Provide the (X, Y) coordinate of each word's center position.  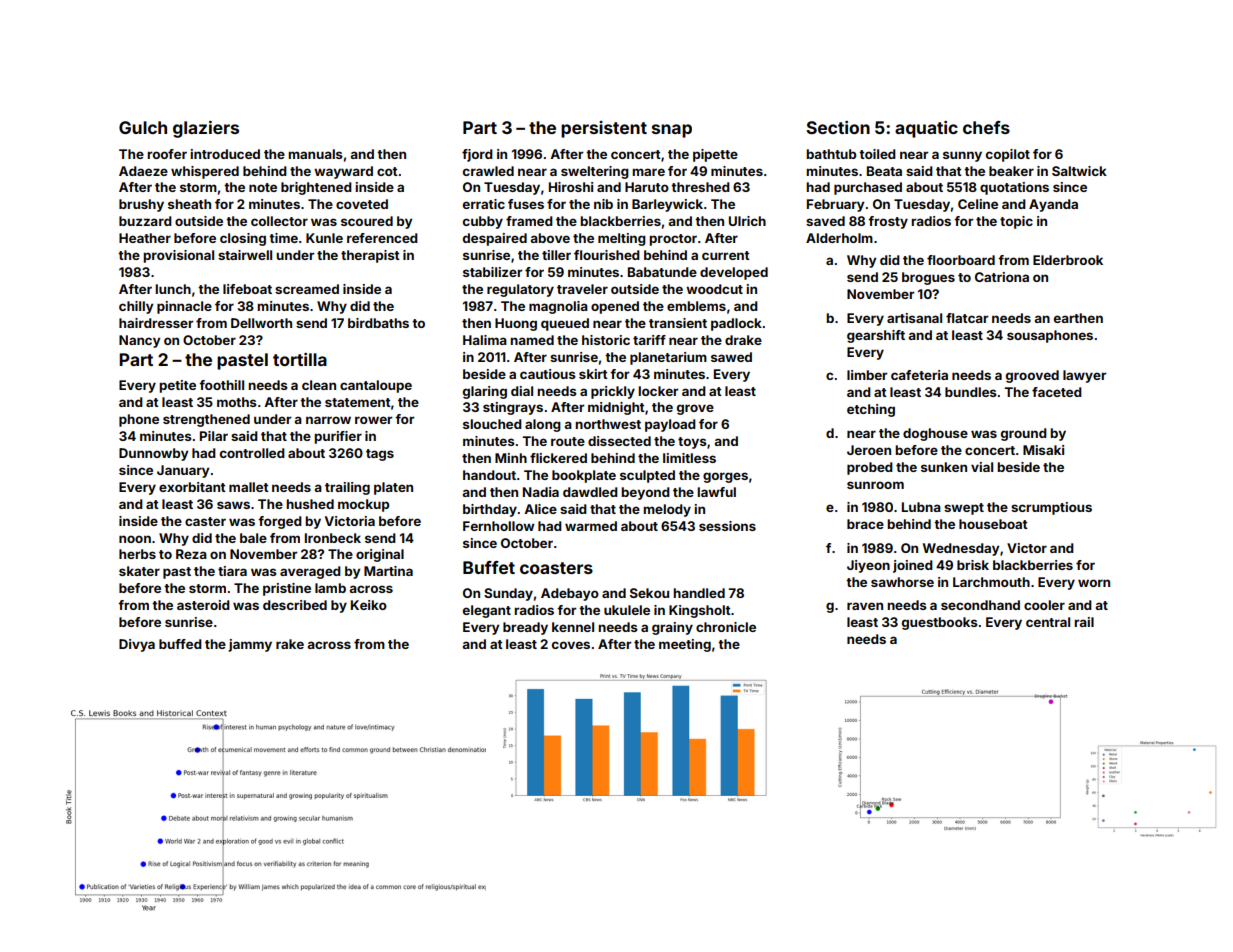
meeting (685, 645)
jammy (250, 645)
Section (838, 127)
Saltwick (1079, 171)
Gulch (143, 127)
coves (571, 645)
